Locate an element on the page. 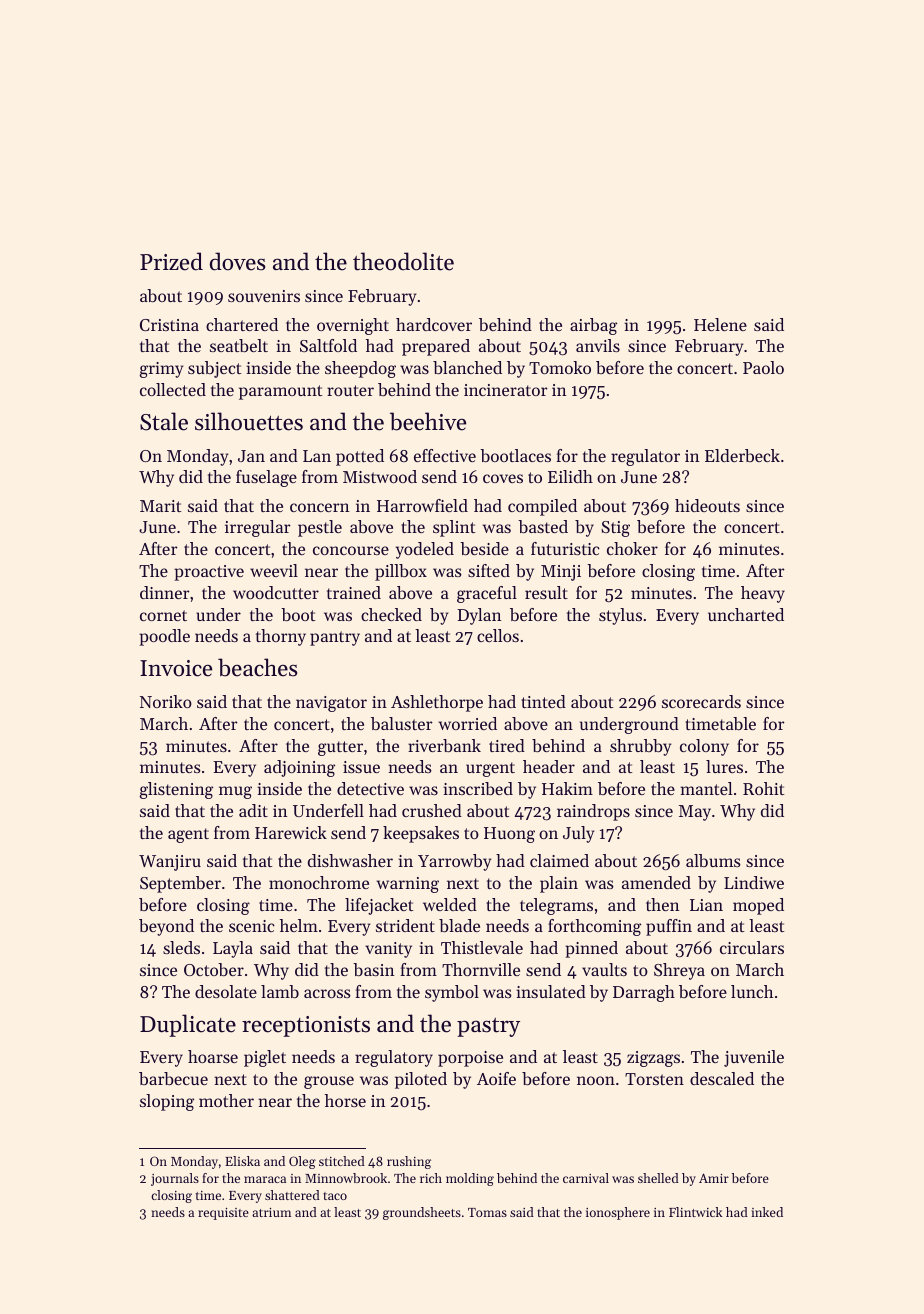  Elderbeck is located at coordinates (742, 455).
